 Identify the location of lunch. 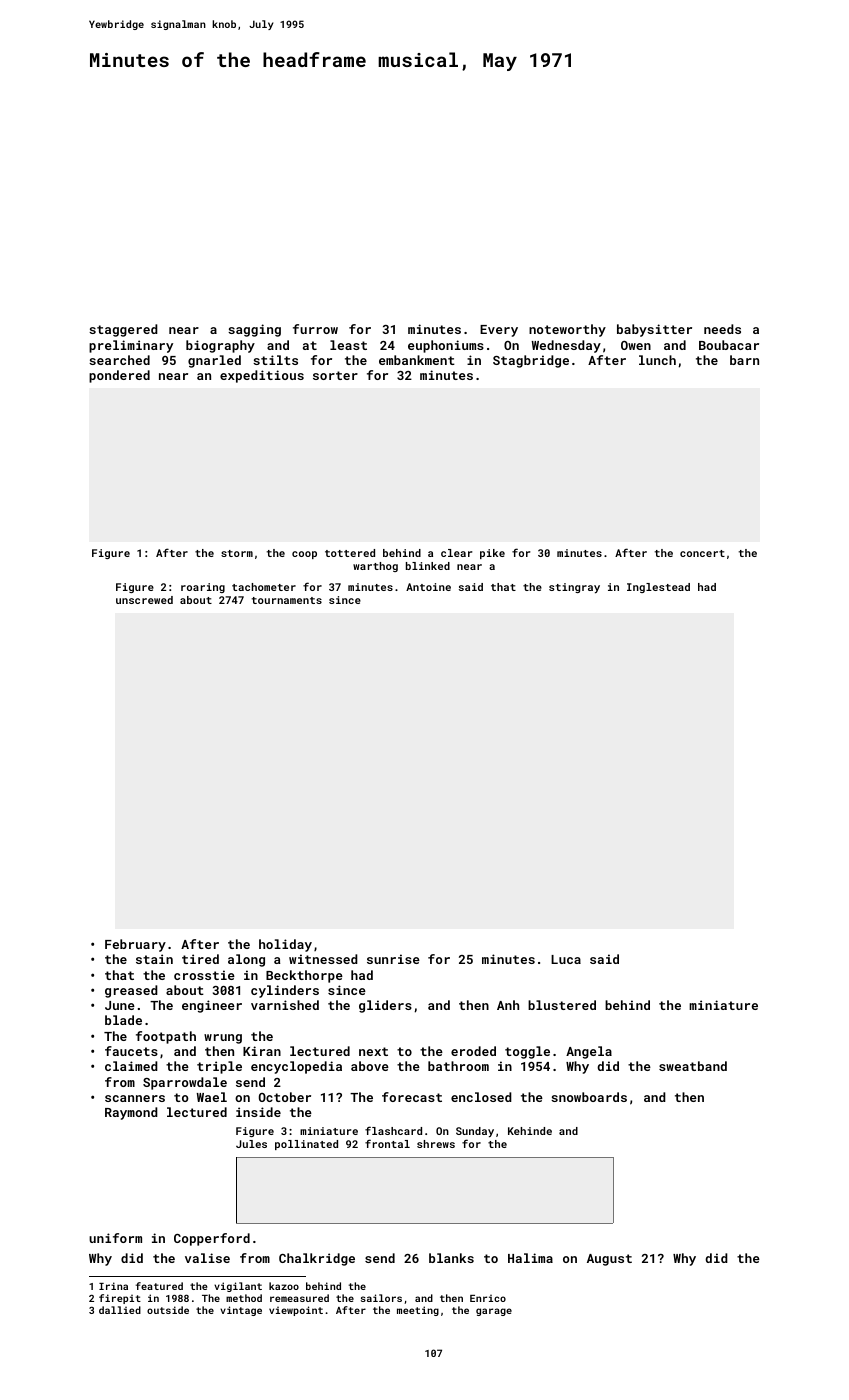
(657, 360).
